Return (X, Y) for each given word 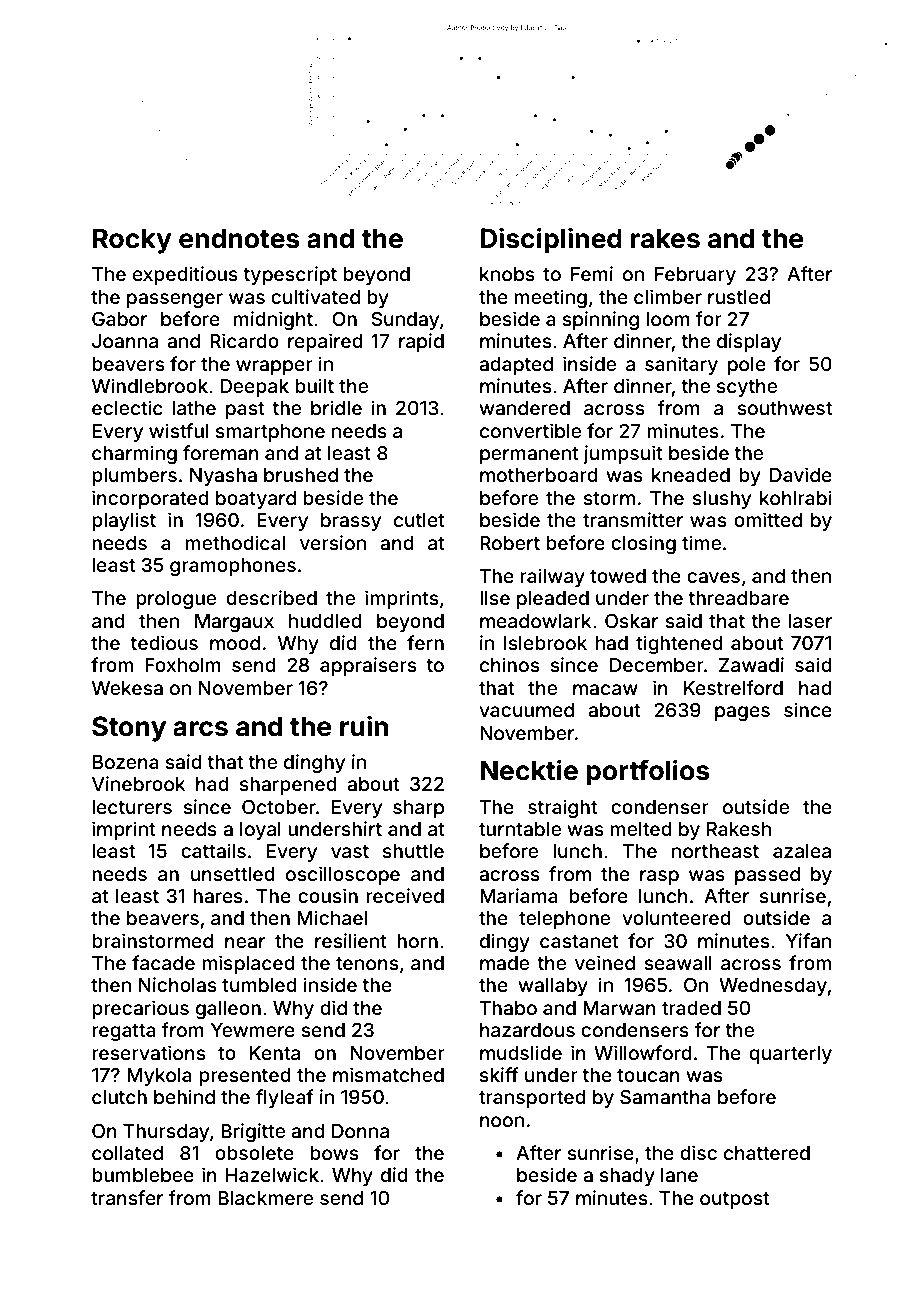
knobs (507, 274)
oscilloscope (343, 875)
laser (810, 621)
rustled (739, 297)
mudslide (521, 1052)
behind (184, 1096)
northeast (715, 851)
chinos (509, 664)
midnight (273, 320)
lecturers (132, 807)
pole (747, 366)
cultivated (315, 296)
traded (691, 1008)
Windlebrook (150, 385)
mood (235, 643)
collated (127, 1153)
